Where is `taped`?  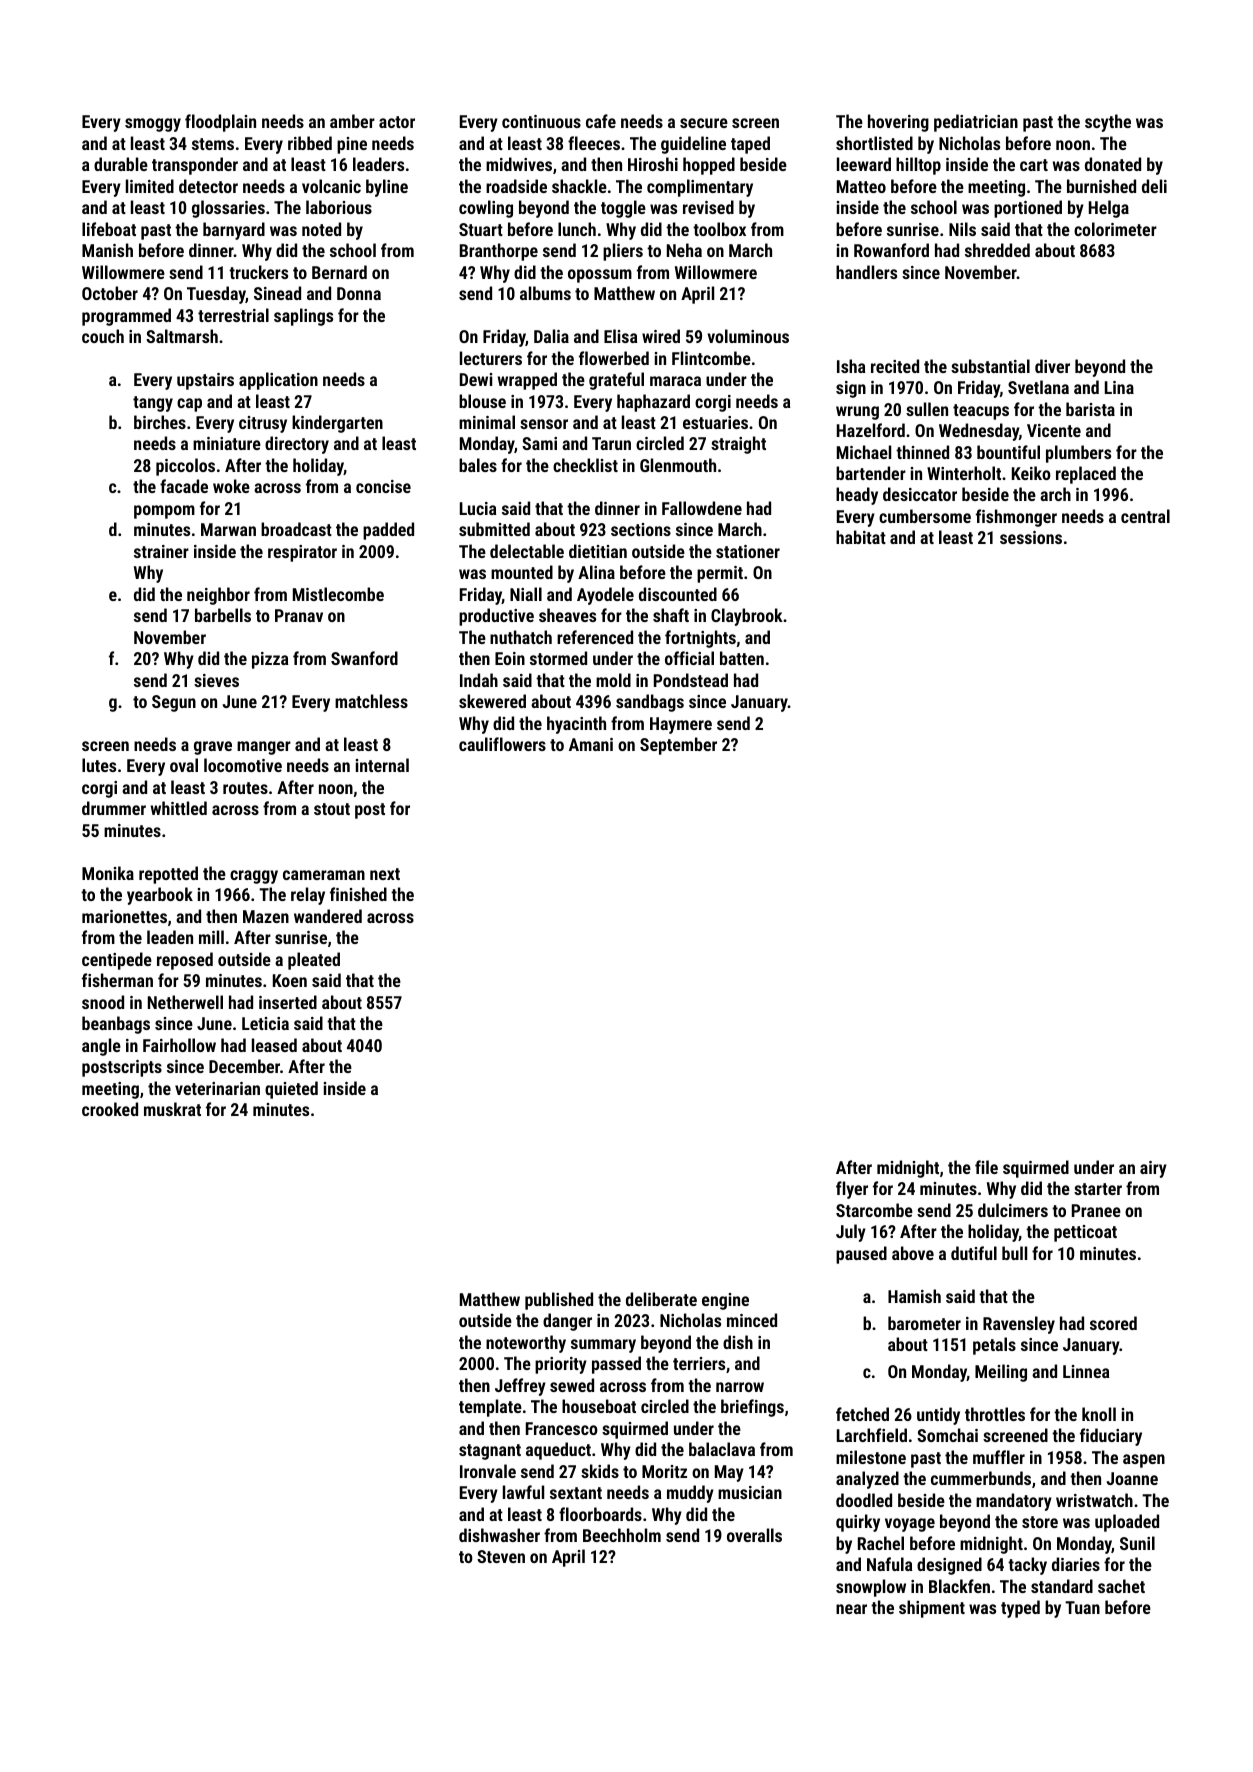 taped is located at coordinates (750, 145).
